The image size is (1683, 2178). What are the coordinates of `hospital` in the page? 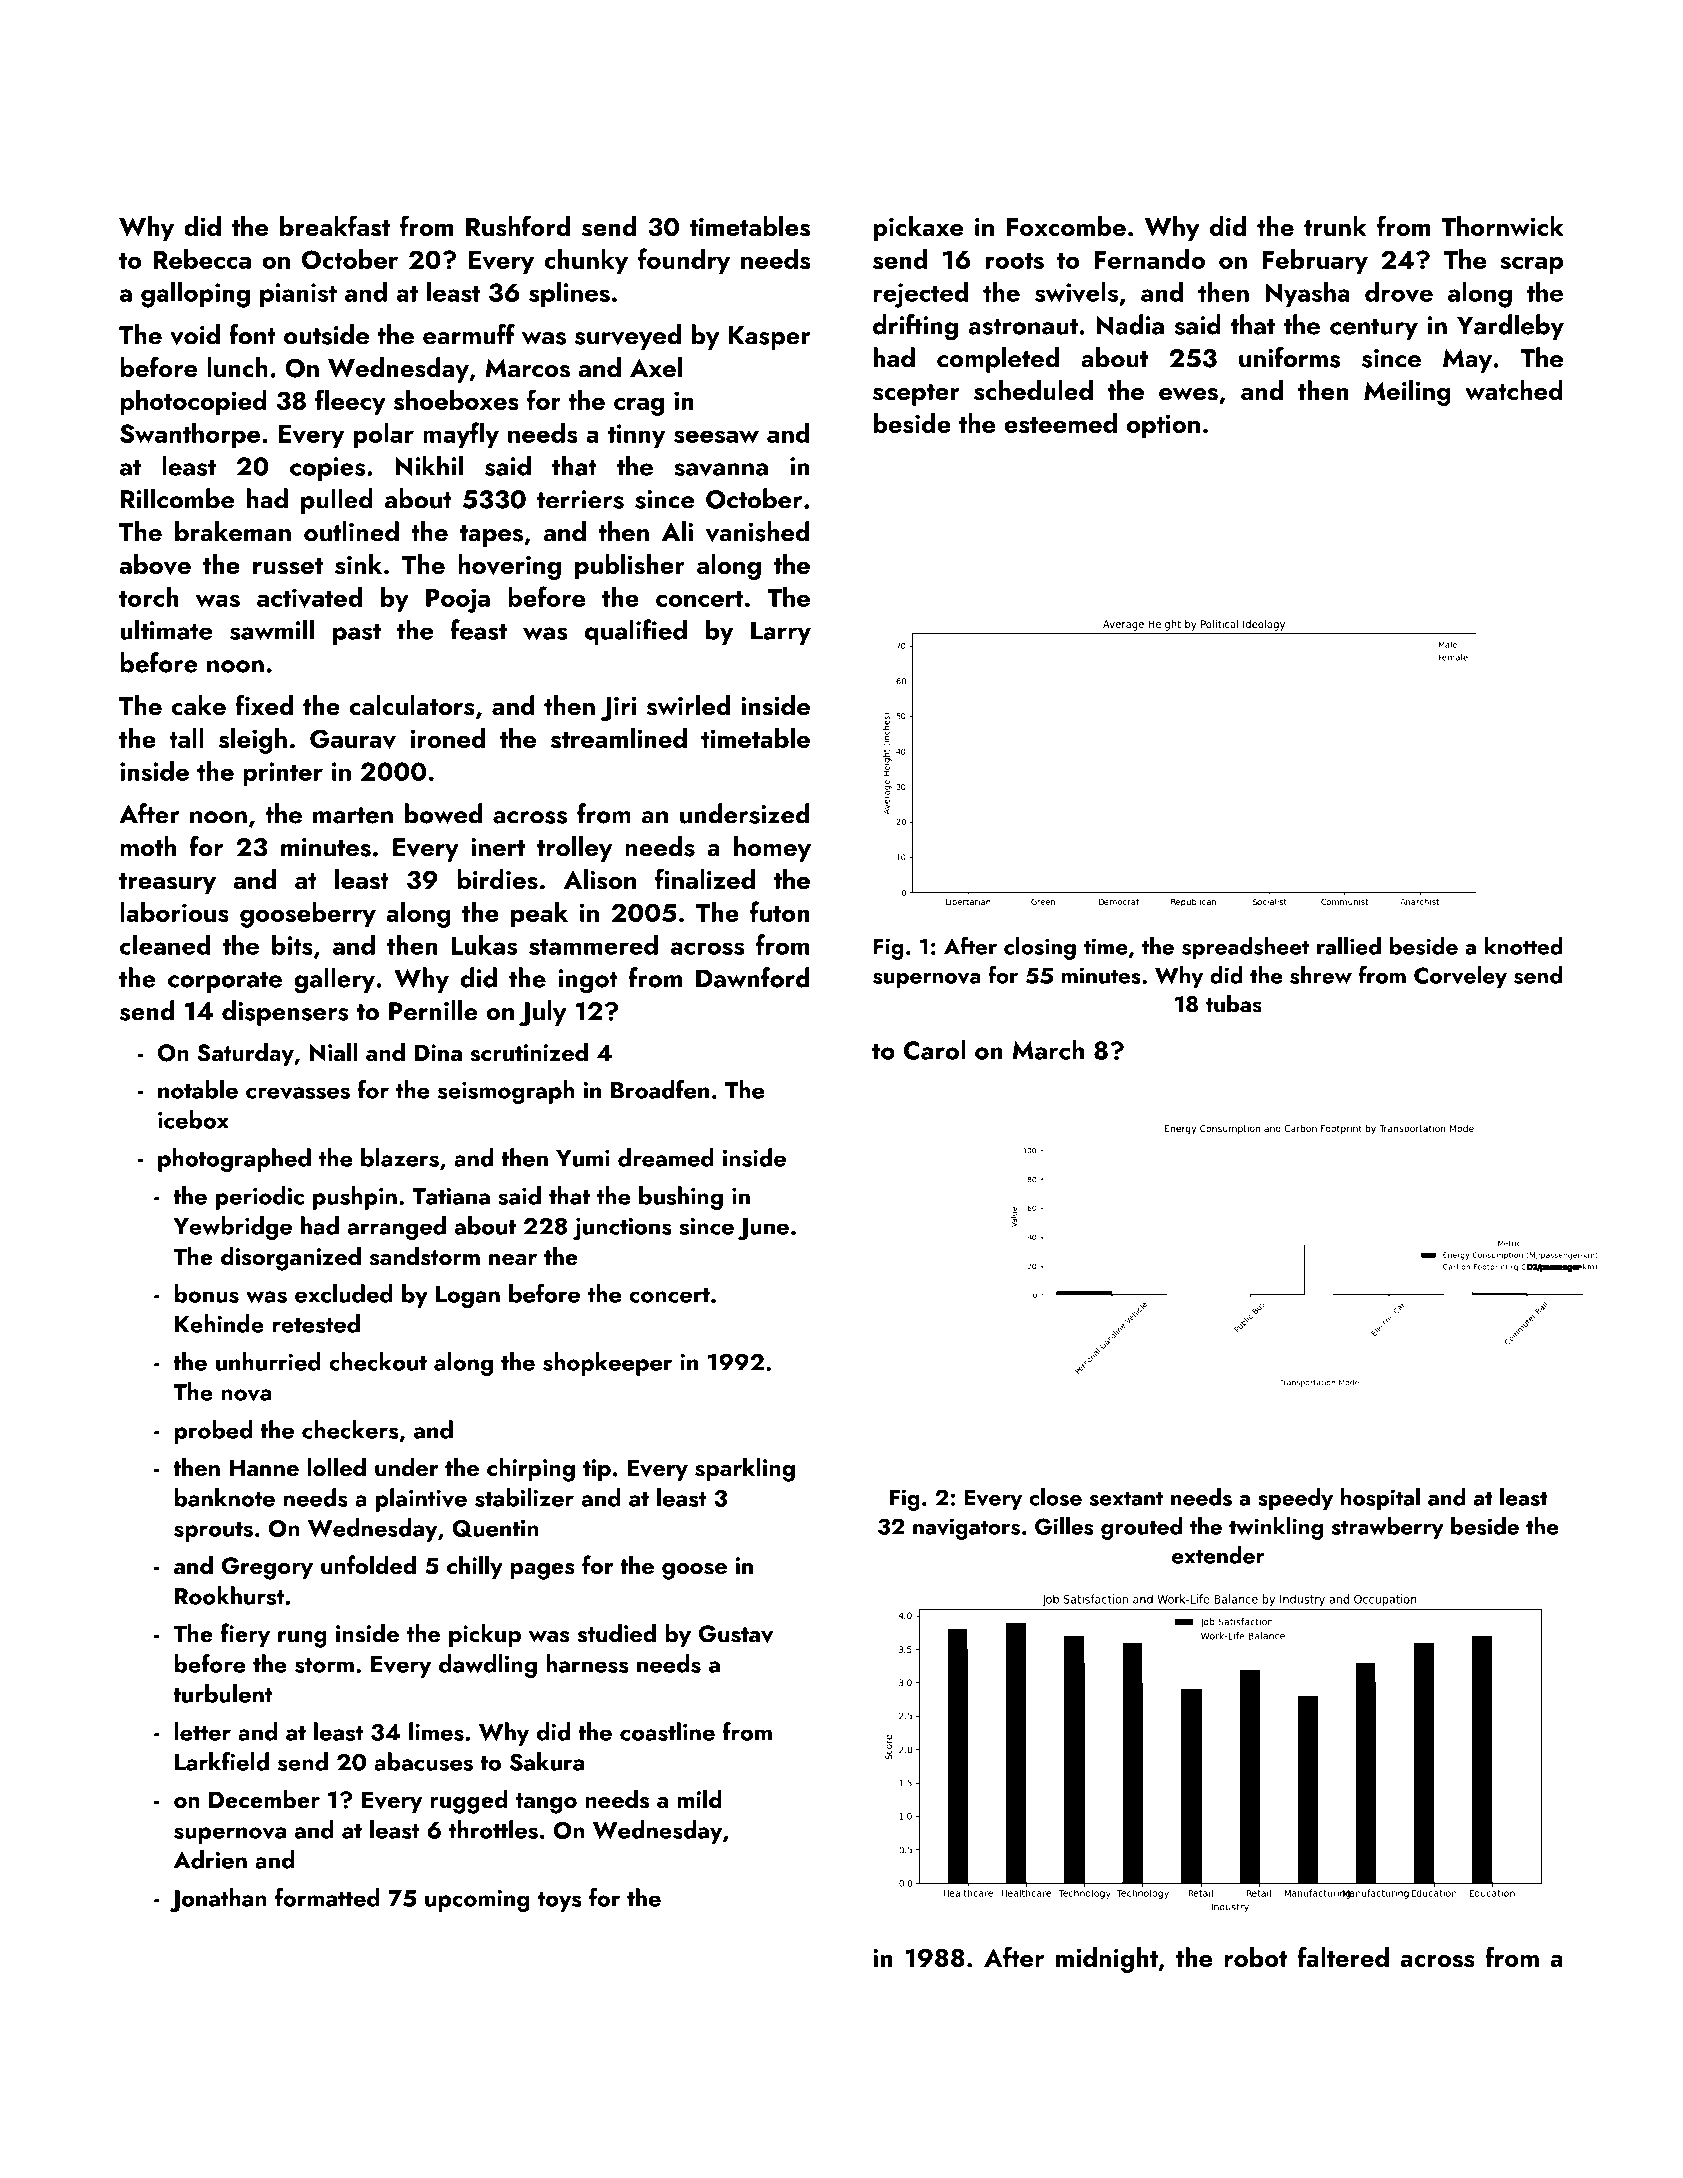 It's located at (1380, 1499).
